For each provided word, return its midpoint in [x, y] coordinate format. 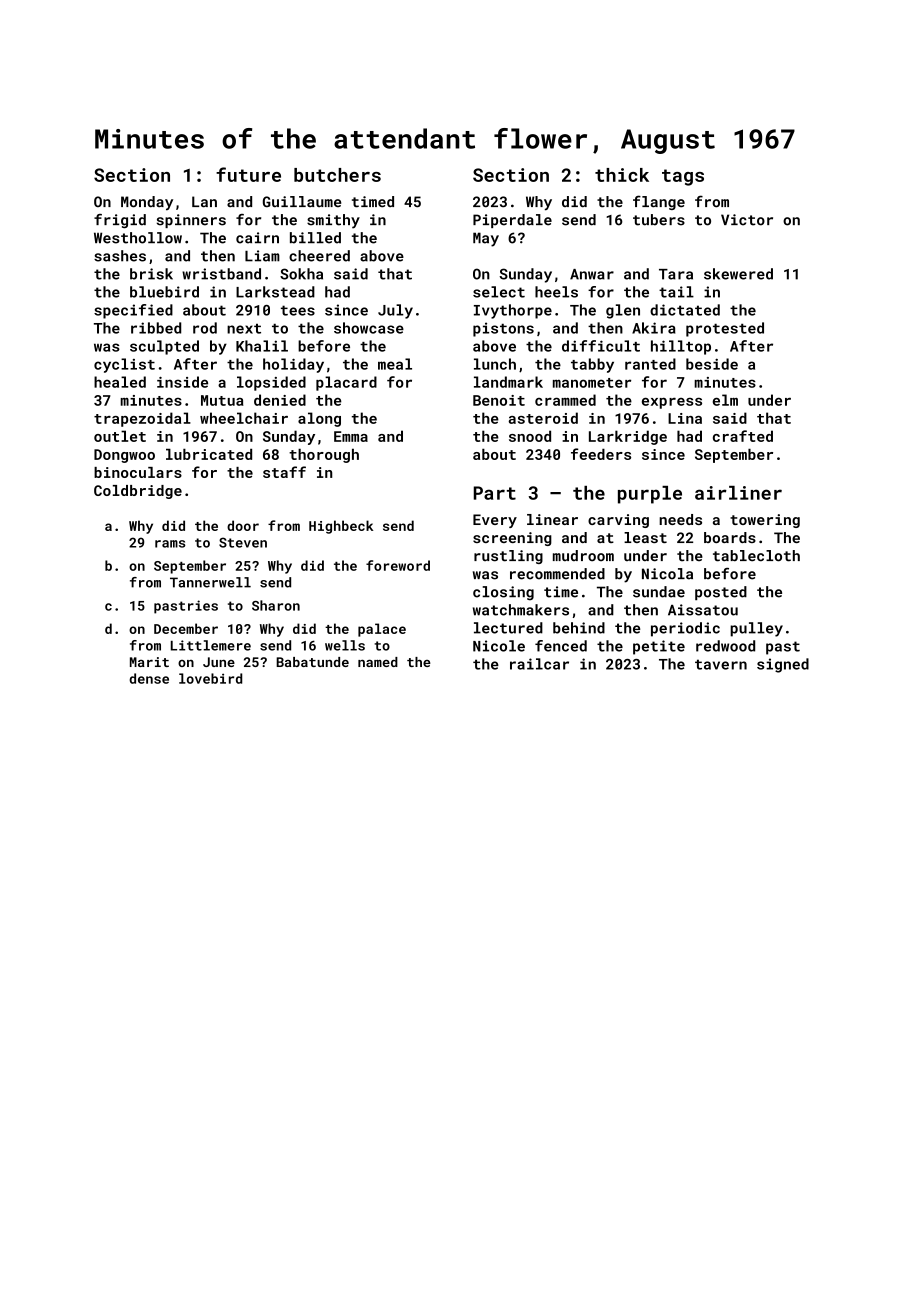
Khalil [262, 346]
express [672, 403]
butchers [337, 175]
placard [346, 383]
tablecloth [756, 556]
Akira [654, 328]
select [499, 292]
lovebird [210, 678]
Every [495, 521]
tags [683, 177]
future [248, 174]
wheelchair [244, 418]
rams [170, 544]
